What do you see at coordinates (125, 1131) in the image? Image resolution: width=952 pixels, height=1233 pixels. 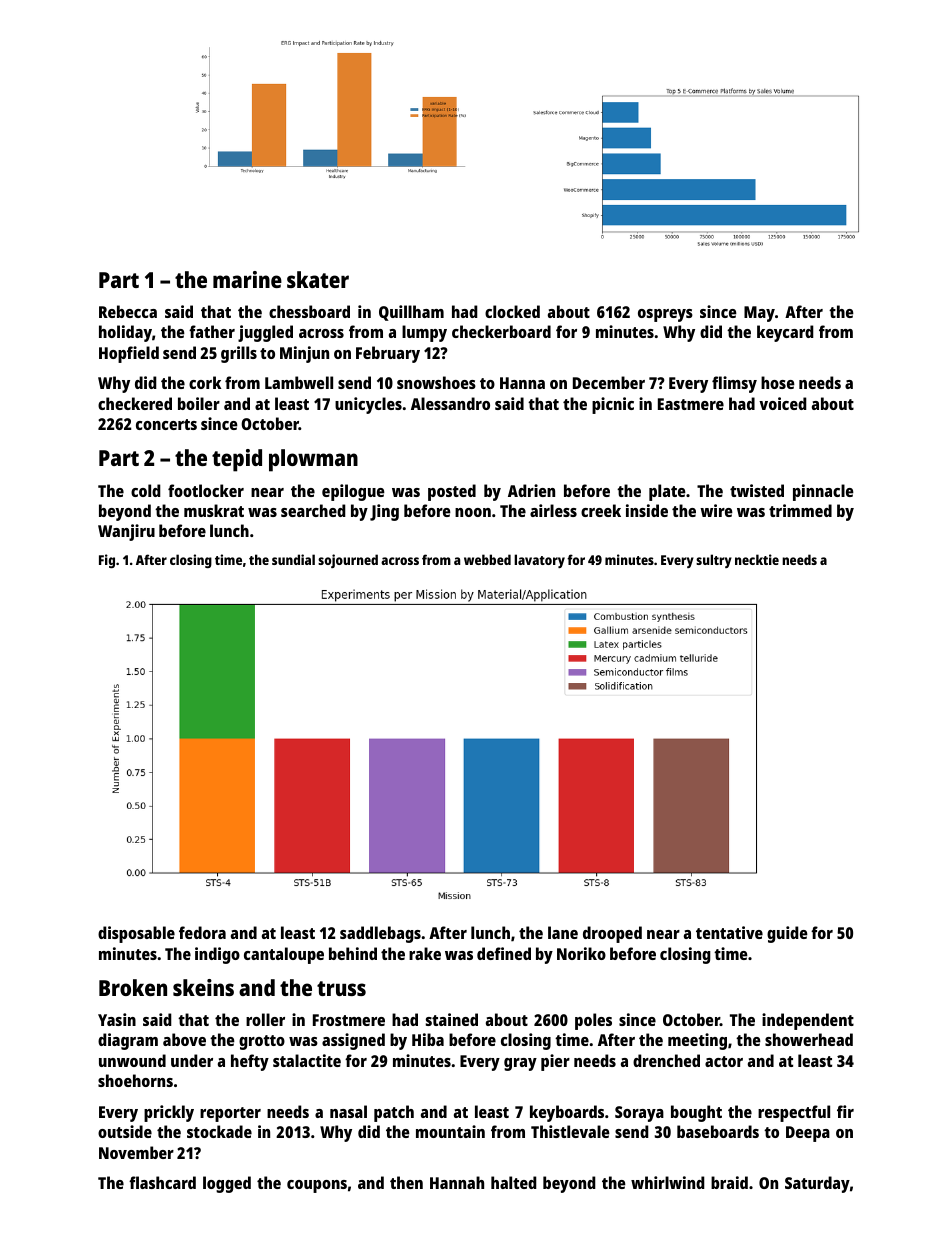 I see `outside` at bounding box center [125, 1131].
